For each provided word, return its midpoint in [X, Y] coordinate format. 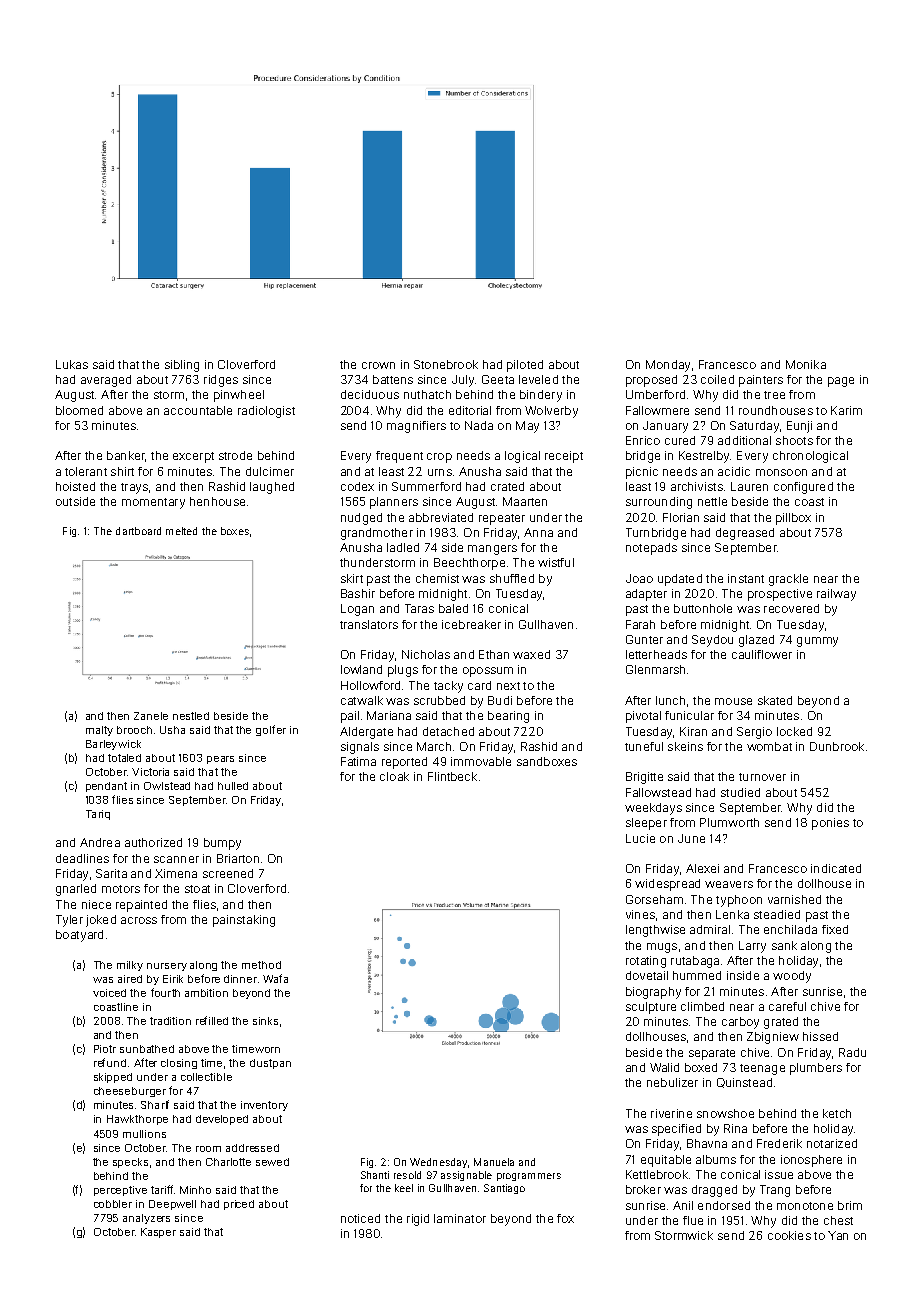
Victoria [150, 772]
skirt [352, 578]
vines [640, 914]
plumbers [816, 1069]
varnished [794, 899]
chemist [437, 578]
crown [378, 365]
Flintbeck [452, 776]
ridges [221, 381]
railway [836, 595]
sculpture [651, 1008]
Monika [806, 364]
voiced [109, 993]
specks [130, 1163]
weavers [729, 884]
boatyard [79, 936]
